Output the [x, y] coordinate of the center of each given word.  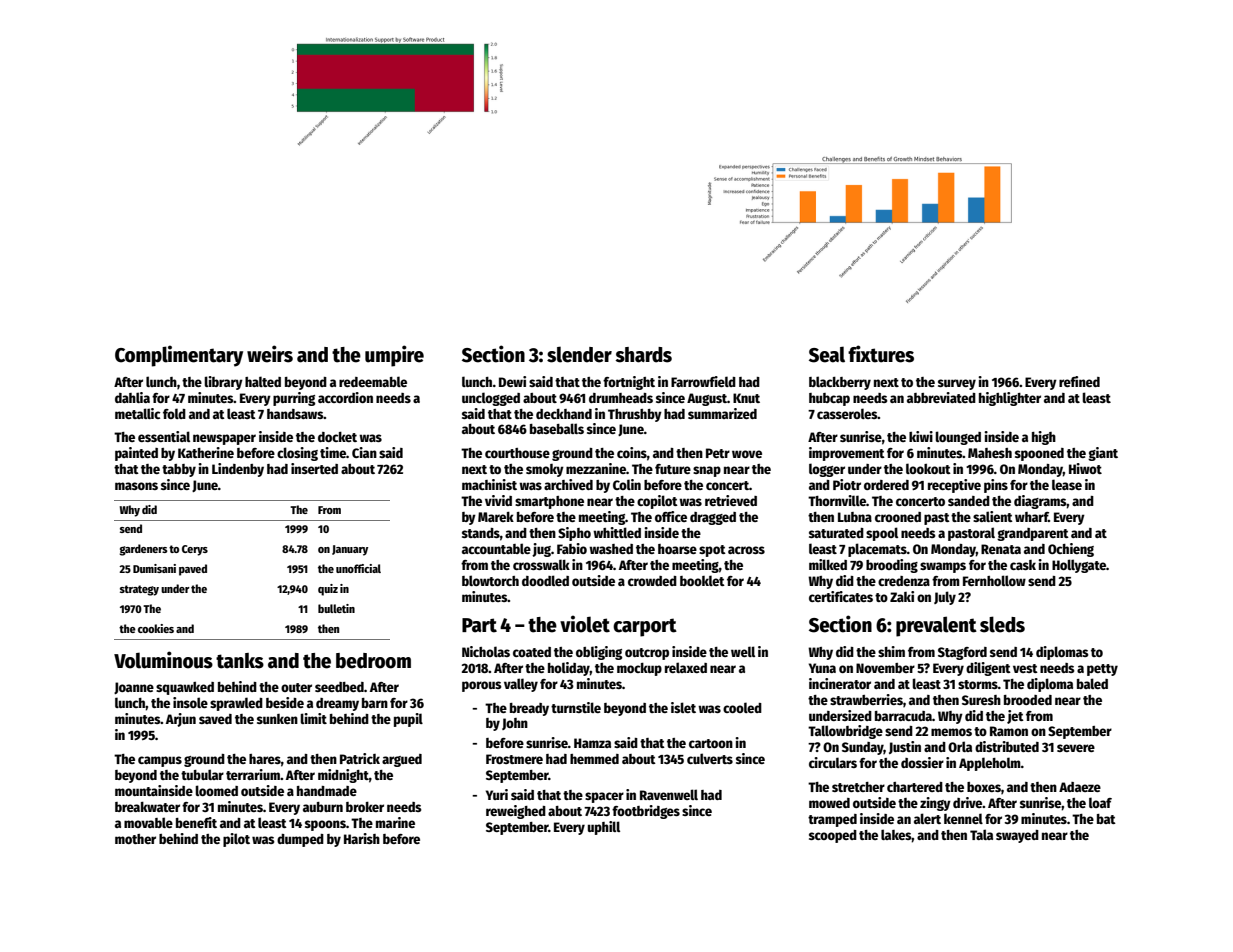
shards [643, 355]
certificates [841, 596]
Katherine [206, 452]
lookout [928, 468]
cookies [156, 628]
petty [1102, 670]
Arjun [181, 720]
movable [148, 822]
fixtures [881, 354]
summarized [722, 413]
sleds [1002, 624]
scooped [833, 836]
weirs [270, 354]
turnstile [576, 707]
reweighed [516, 812]
